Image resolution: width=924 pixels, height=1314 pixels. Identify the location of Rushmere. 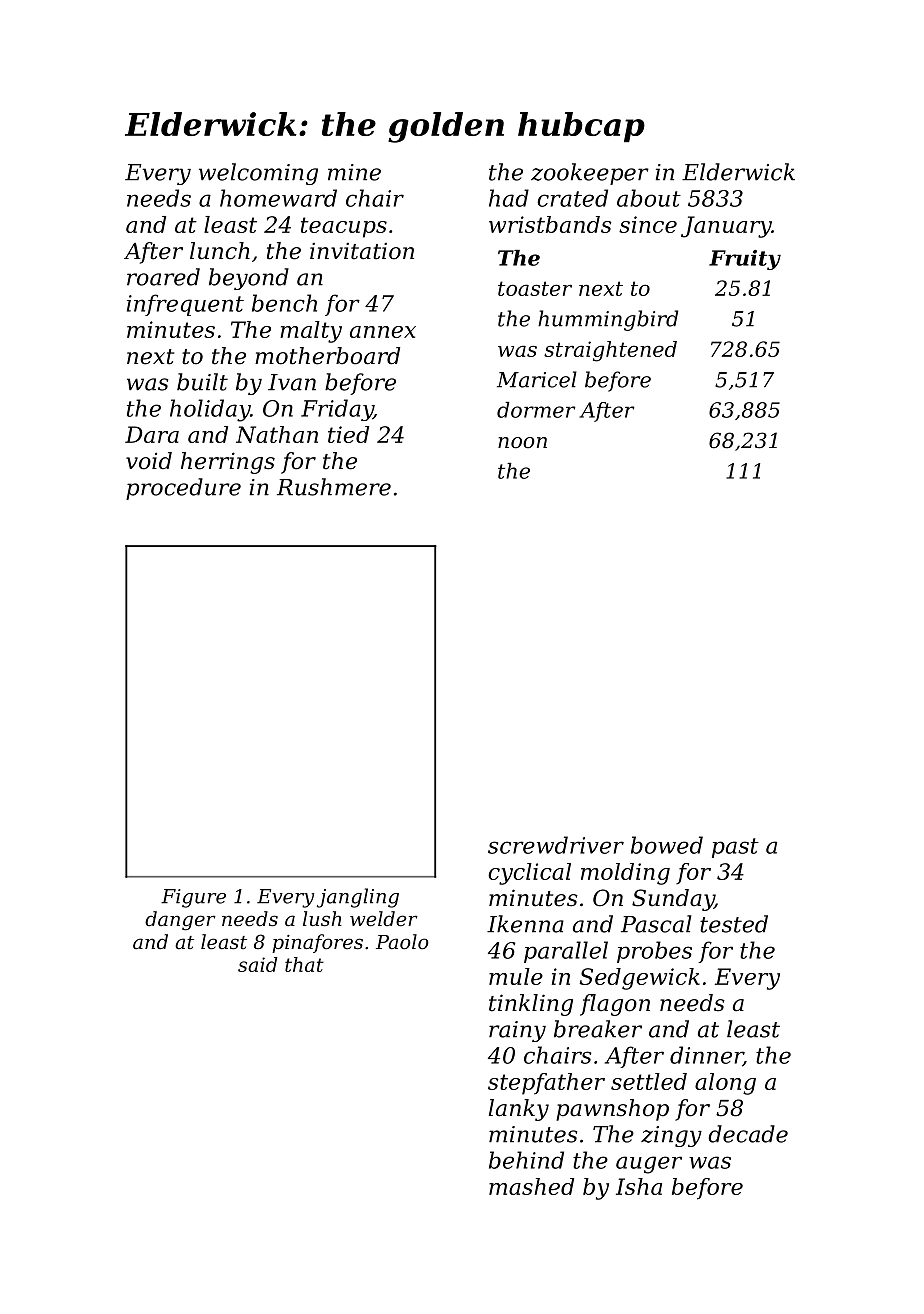
(334, 487).
